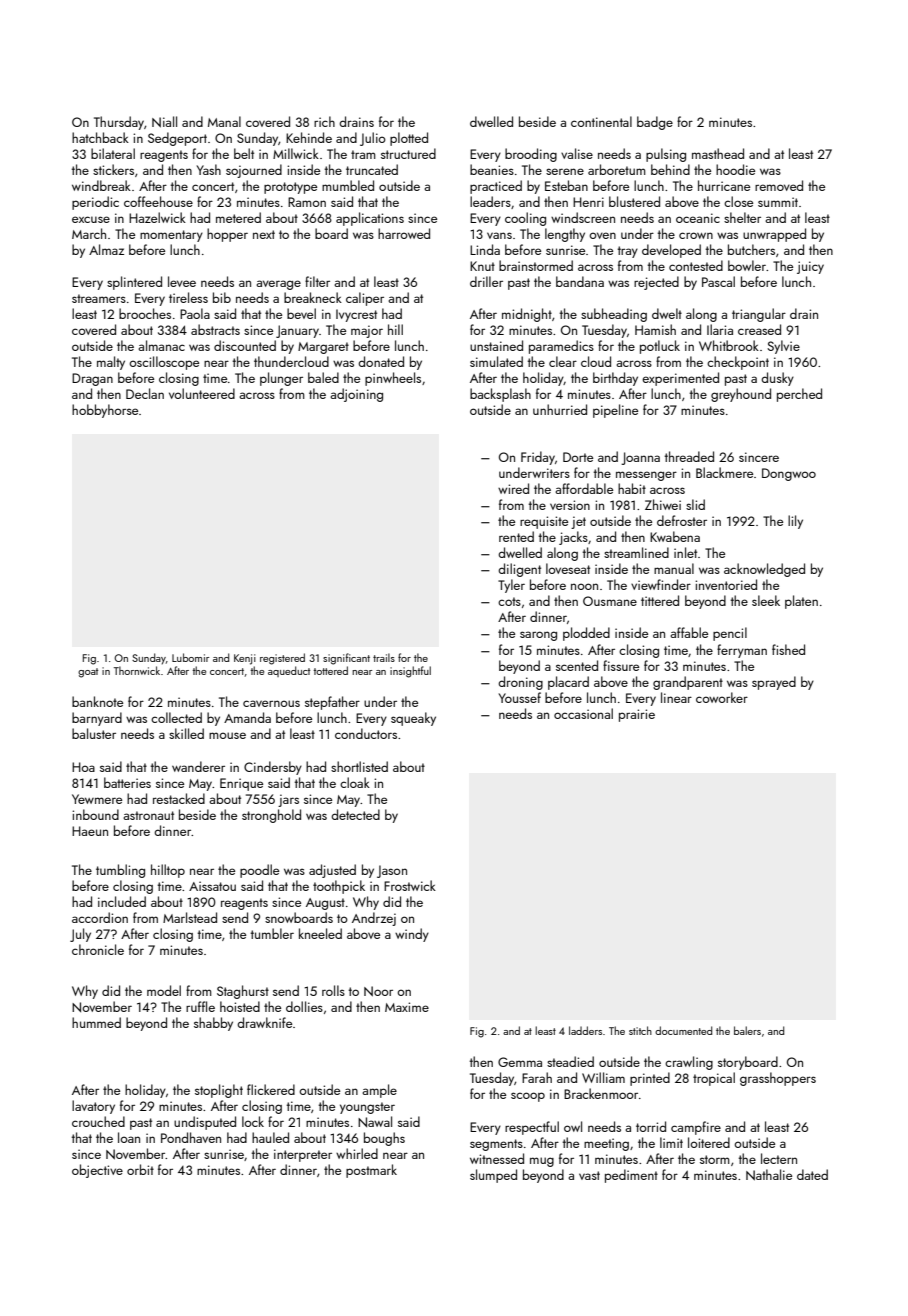 The width and height of the screenshot is (908, 1316). What do you see at coordinates (371, 1171) in the screenshot?
I see `postmark` at bounding box center [371, 1171].
